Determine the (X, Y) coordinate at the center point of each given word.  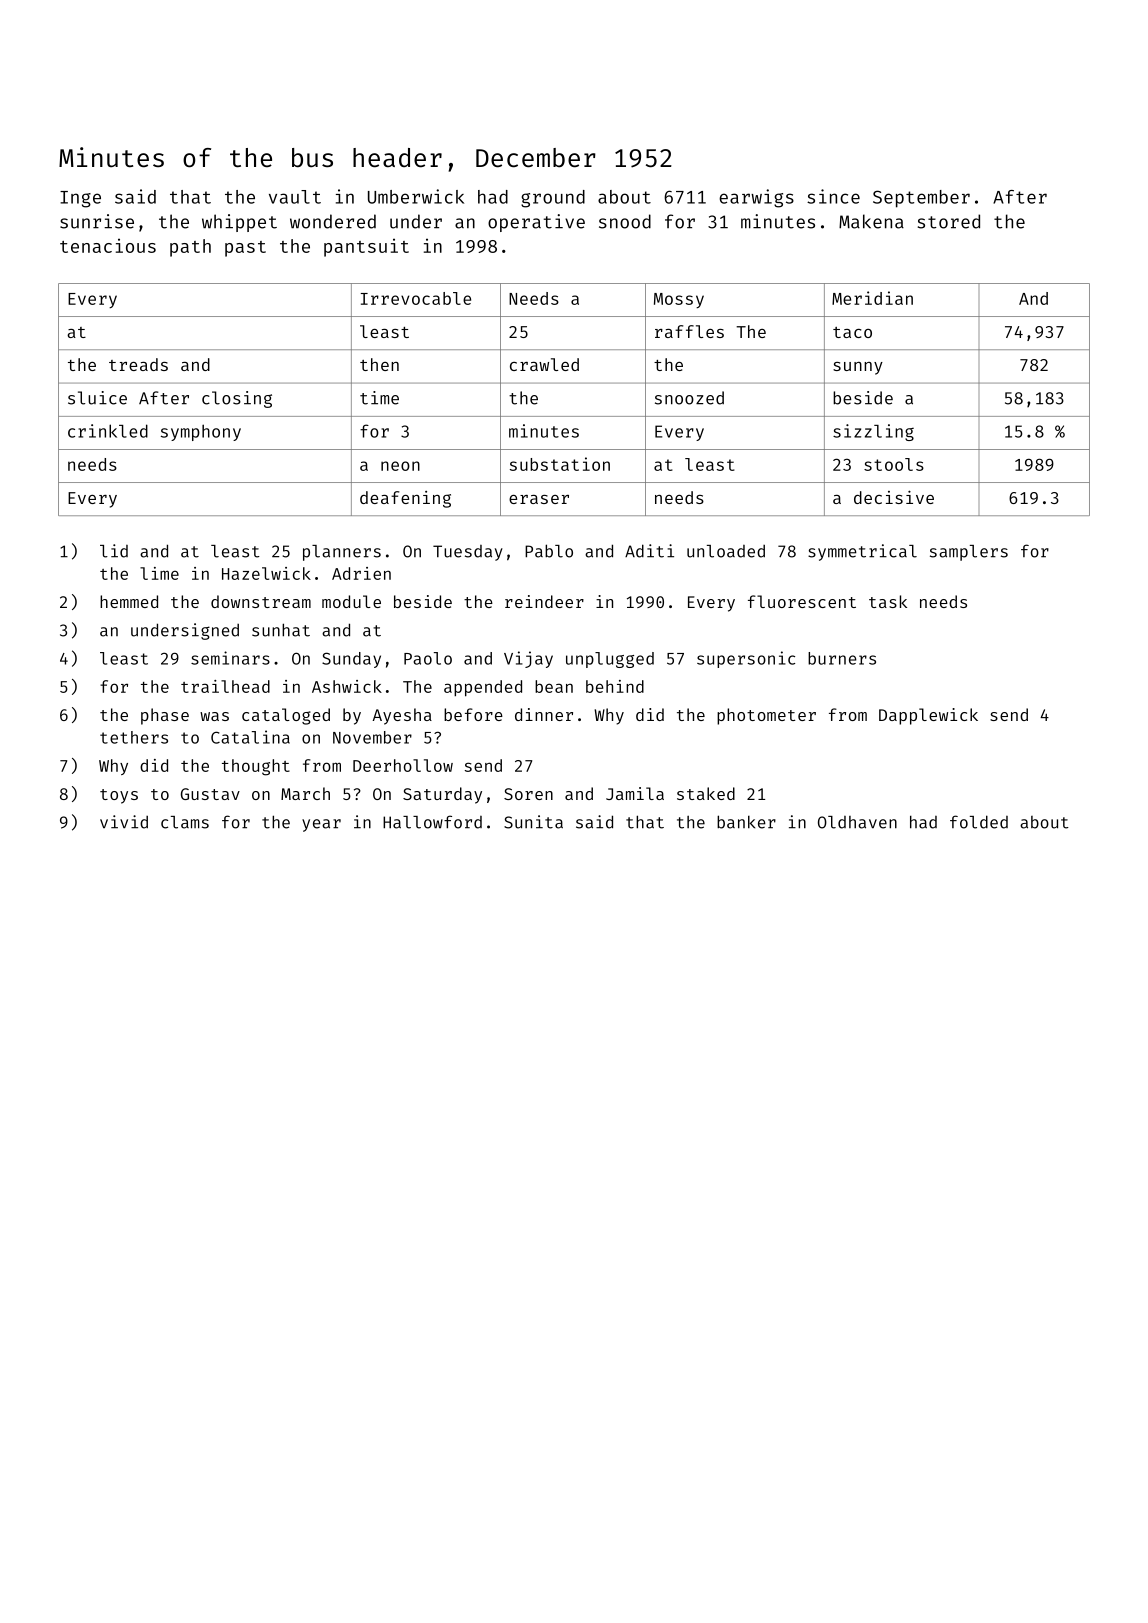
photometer (766, 716)
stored (949, 221)
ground (553, 199)
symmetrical (862, 552)
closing (237, 399)
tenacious (108, 245)
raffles (689, 331)
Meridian (872, 298)
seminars (230, 658)
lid (114, 551)
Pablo (549, 551)
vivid (124, 822)
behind (615, 686)
